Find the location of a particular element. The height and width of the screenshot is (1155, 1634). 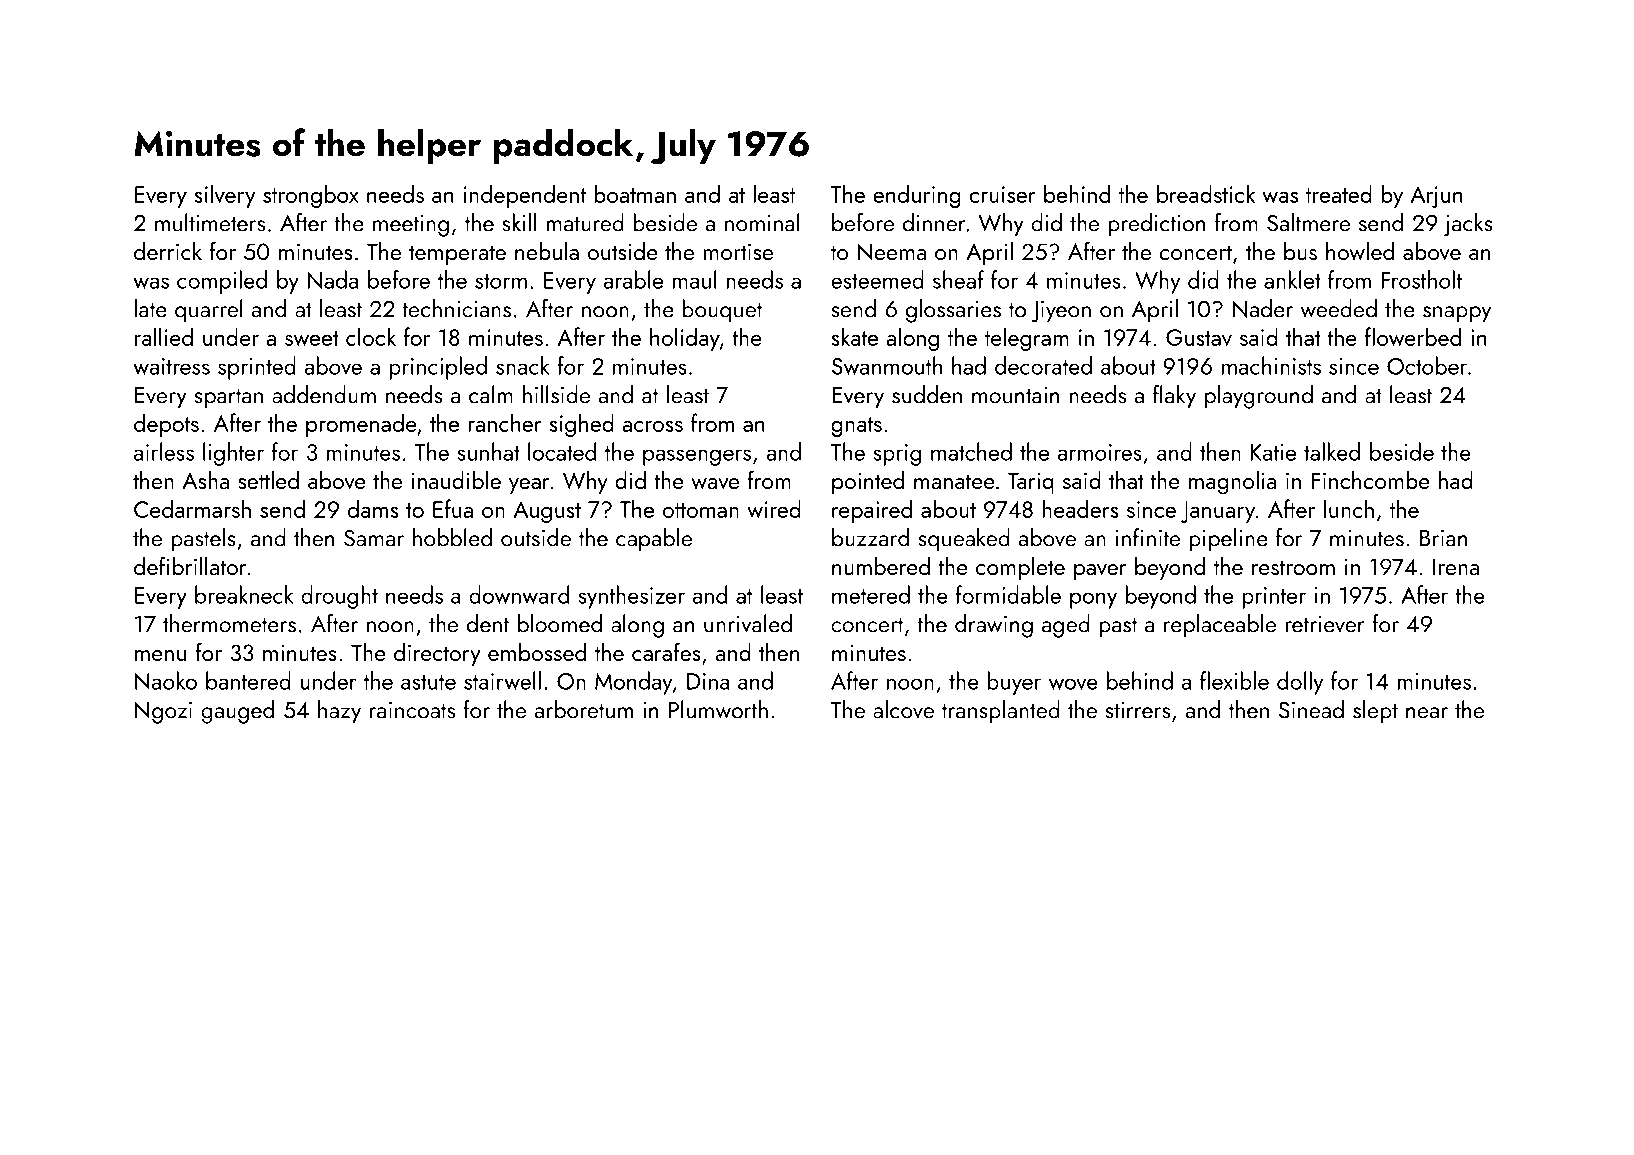

Frostholt is located at coordinates (1421, 279).
